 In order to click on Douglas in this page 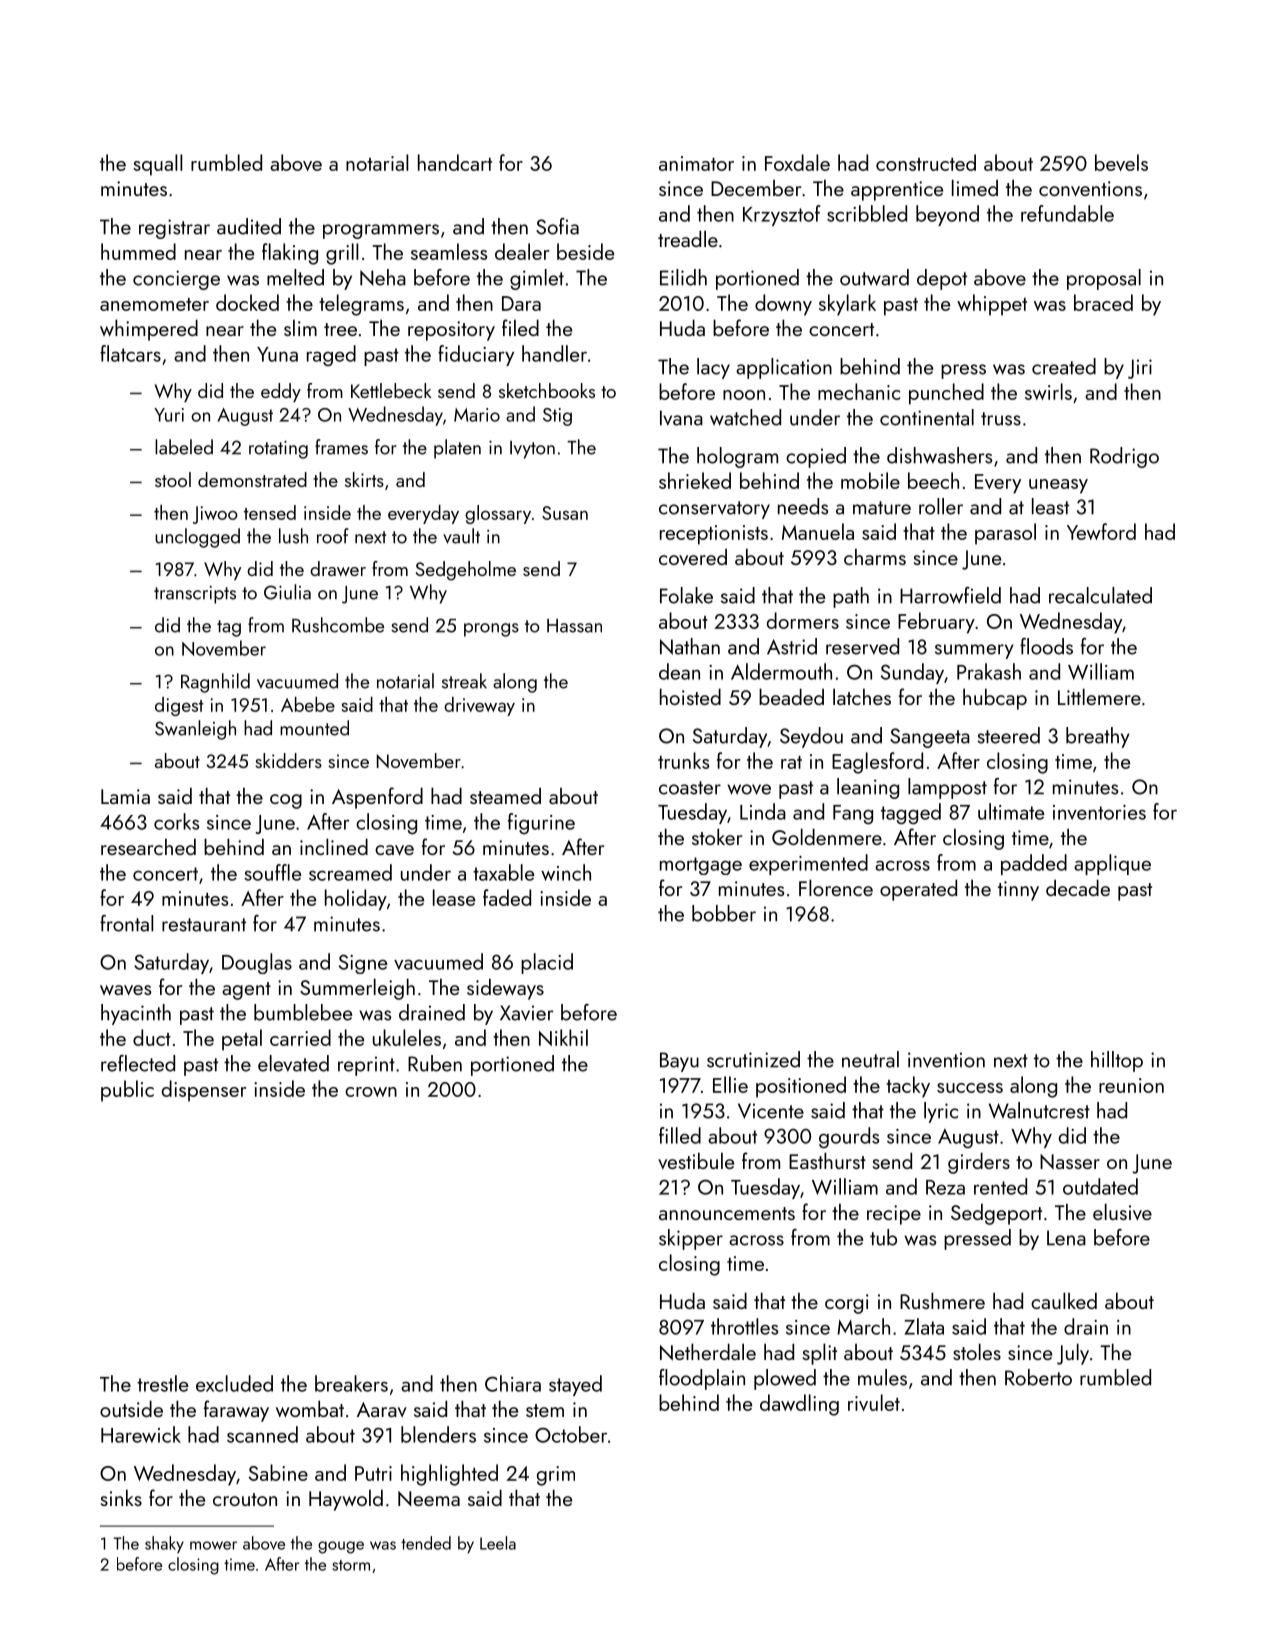, I will do `click(257, 963)`.
